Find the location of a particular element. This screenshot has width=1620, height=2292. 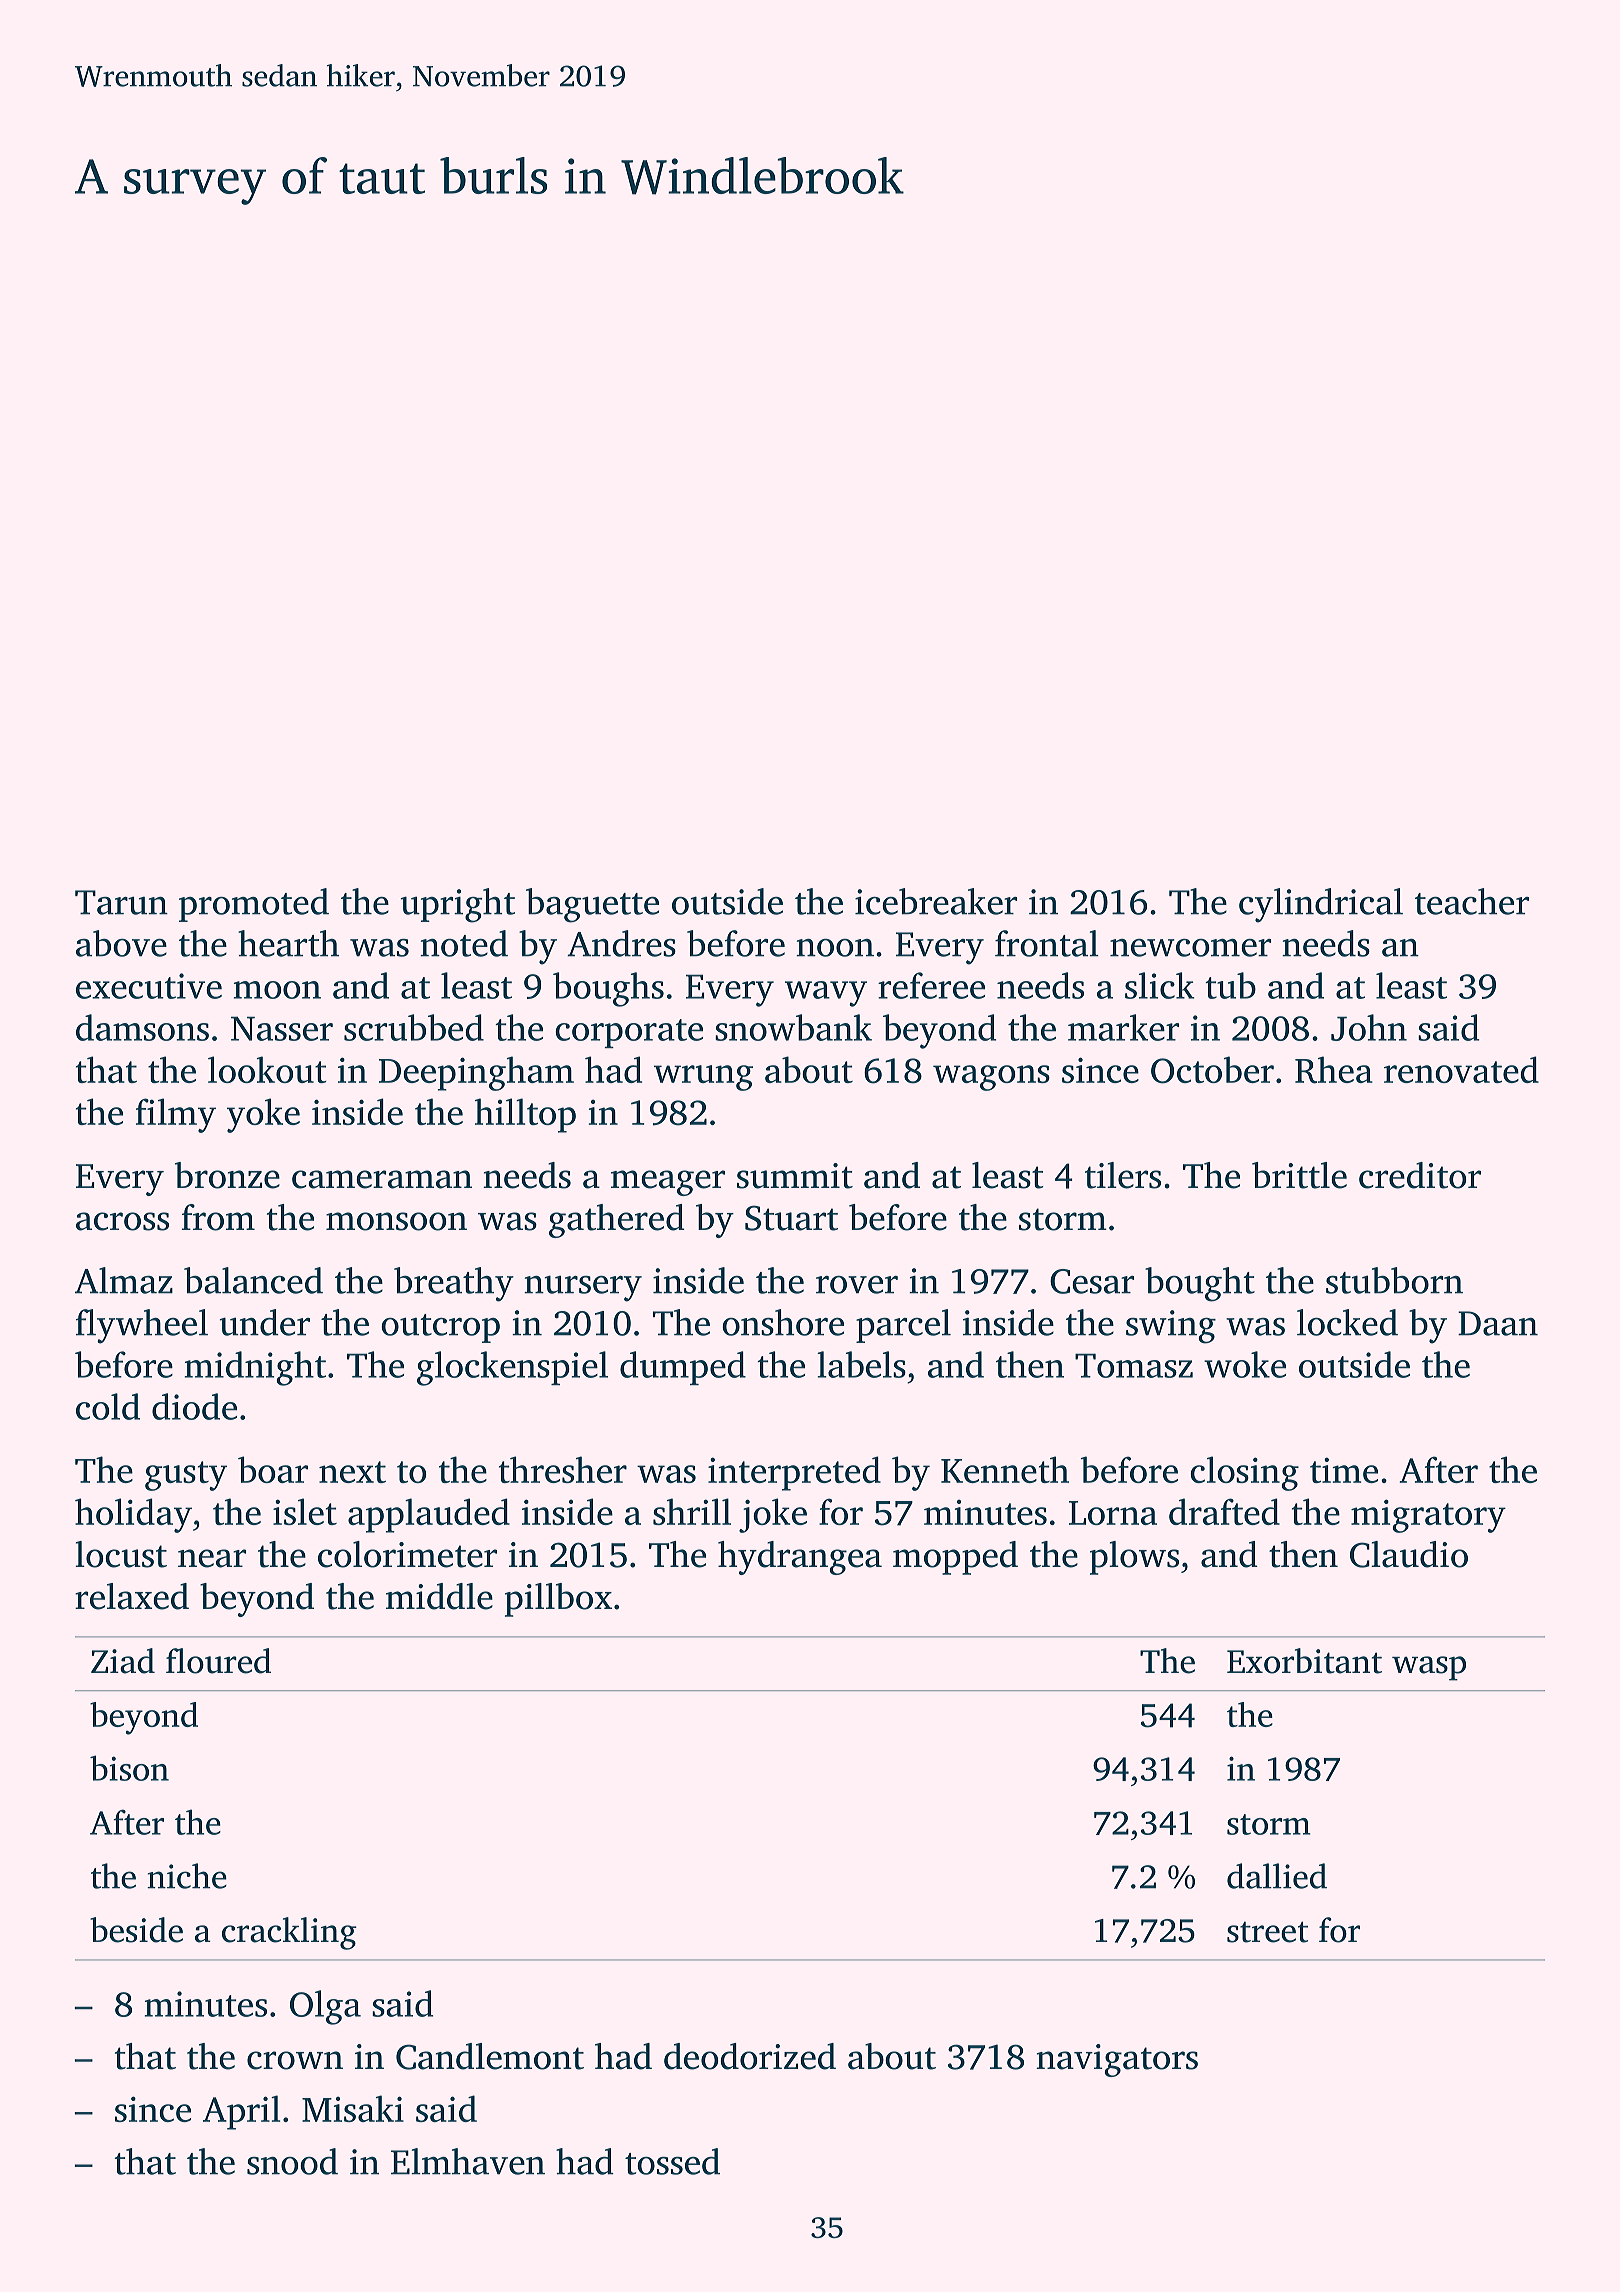

Stuart is located at coordinates (791, 1218).
